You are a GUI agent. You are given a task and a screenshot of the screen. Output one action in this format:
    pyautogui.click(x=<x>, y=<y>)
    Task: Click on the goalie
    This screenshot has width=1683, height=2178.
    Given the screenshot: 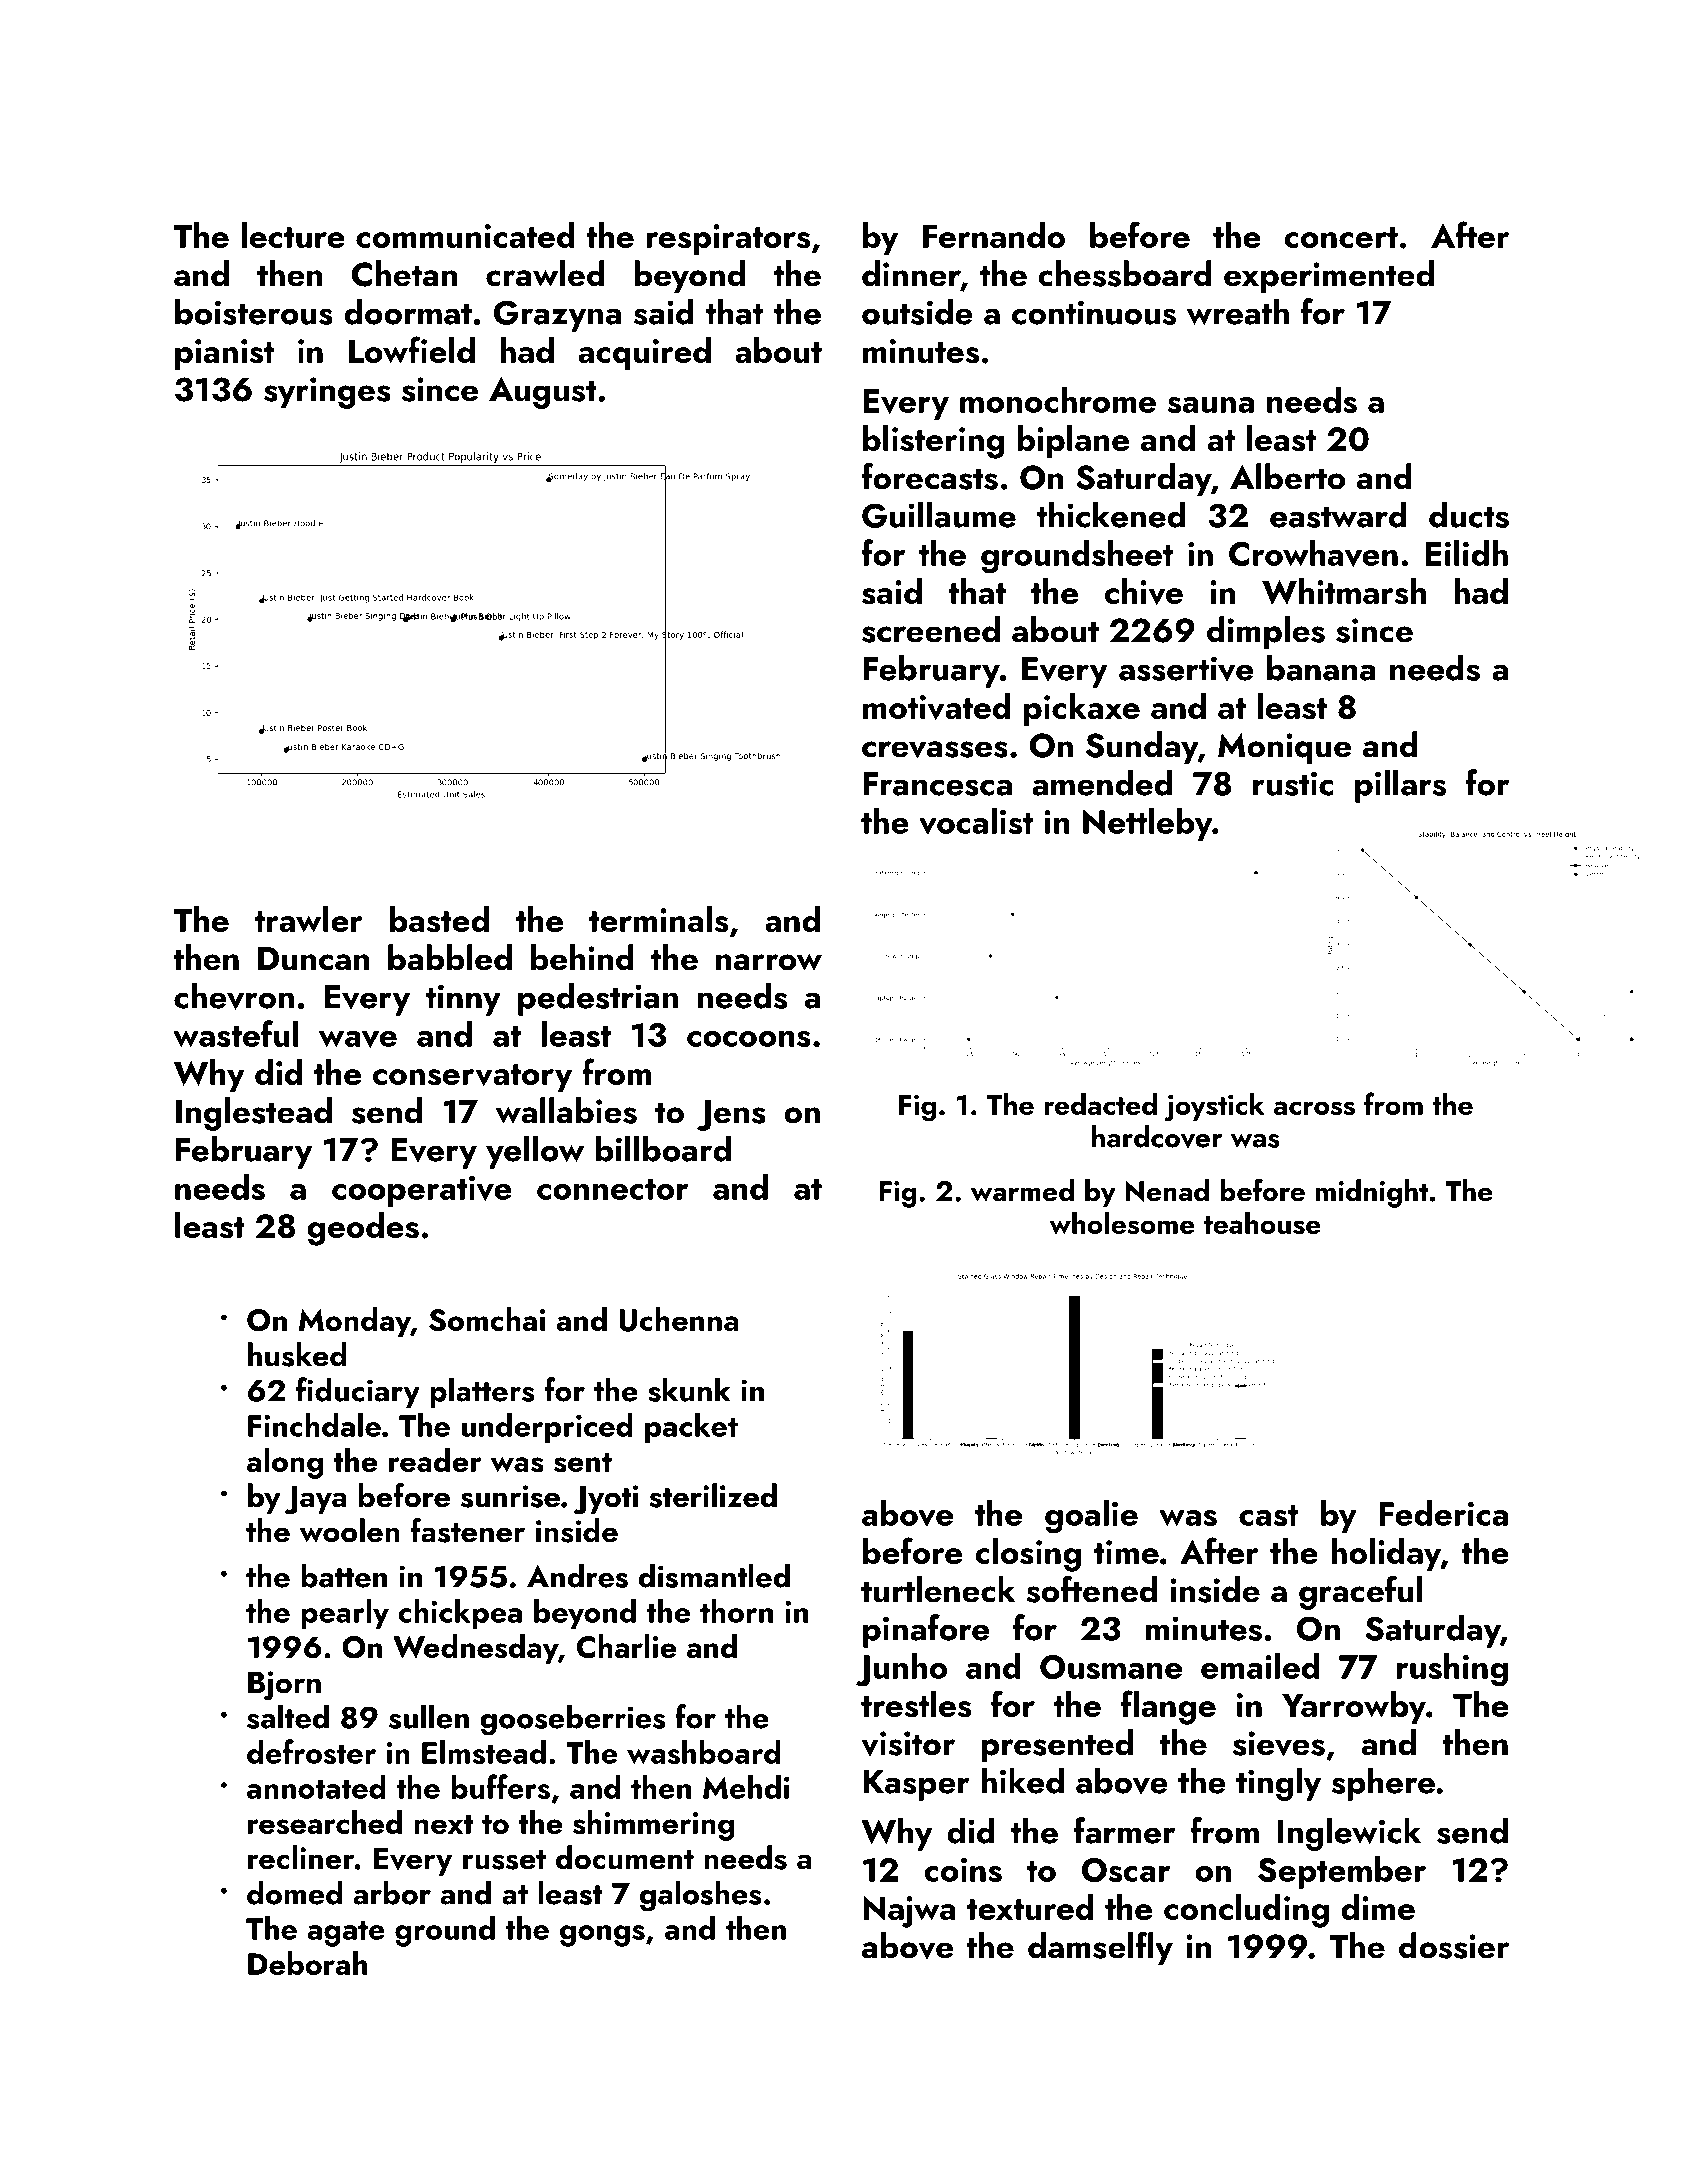 What is the action you would take?
    pyautogui.click(x=1091, y=1517)
